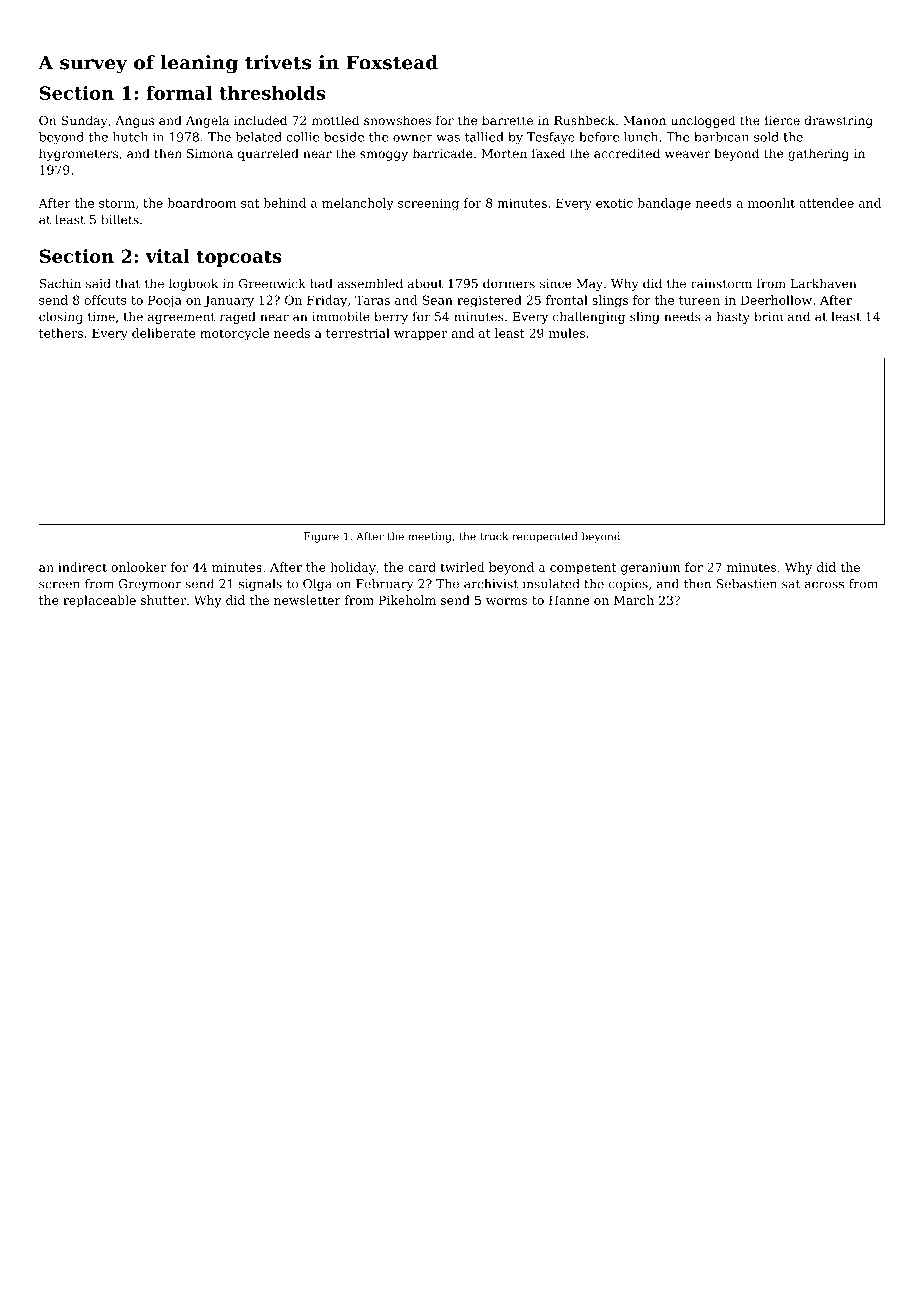 Image resolution: width=924 pixels, height=1308 pixels. I want to click on drawstring, so click(839, 121).
